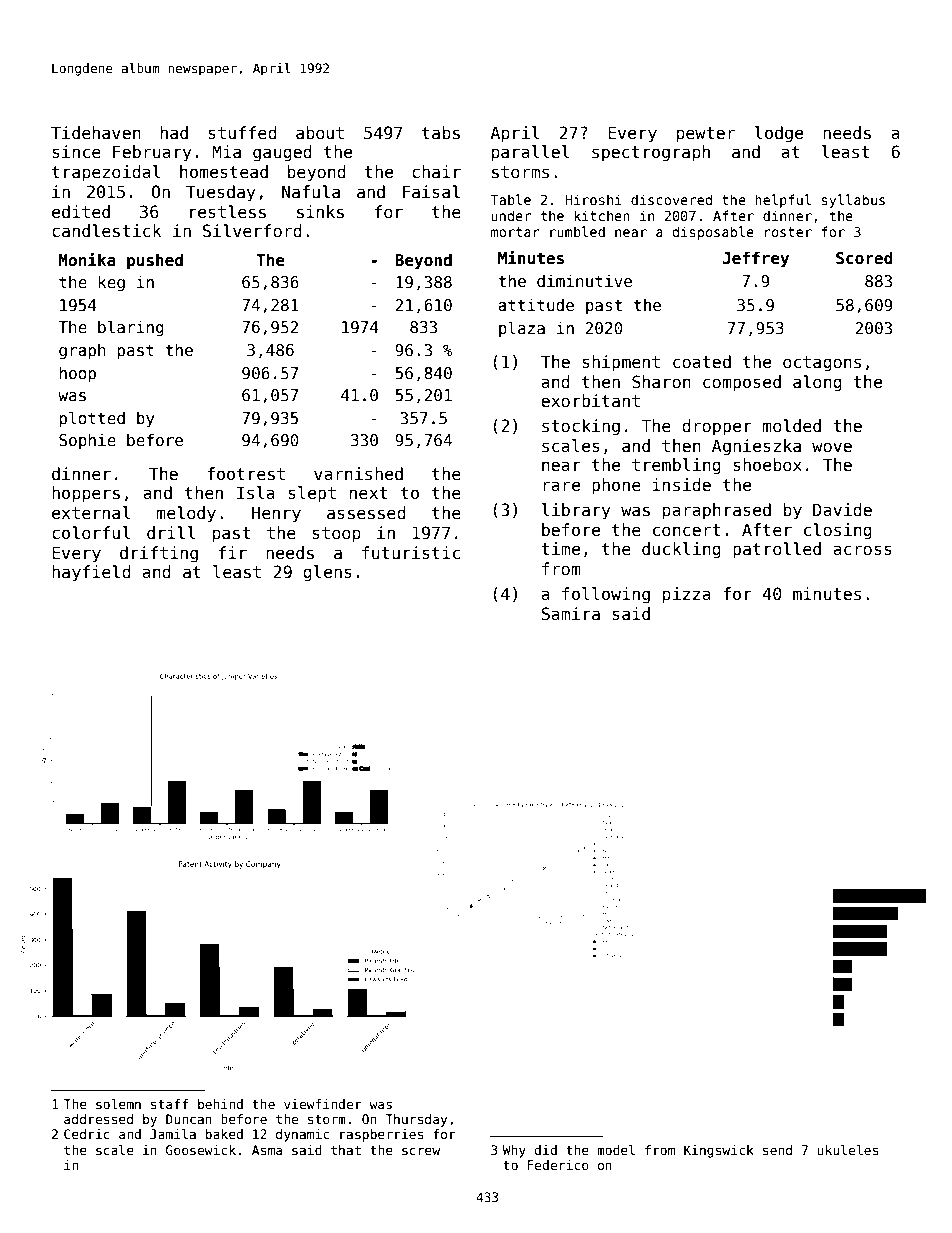 The image size is (952, 1233). Describe the element at coordinates (118, 1104) in the page. I see `solemn` at that location.
